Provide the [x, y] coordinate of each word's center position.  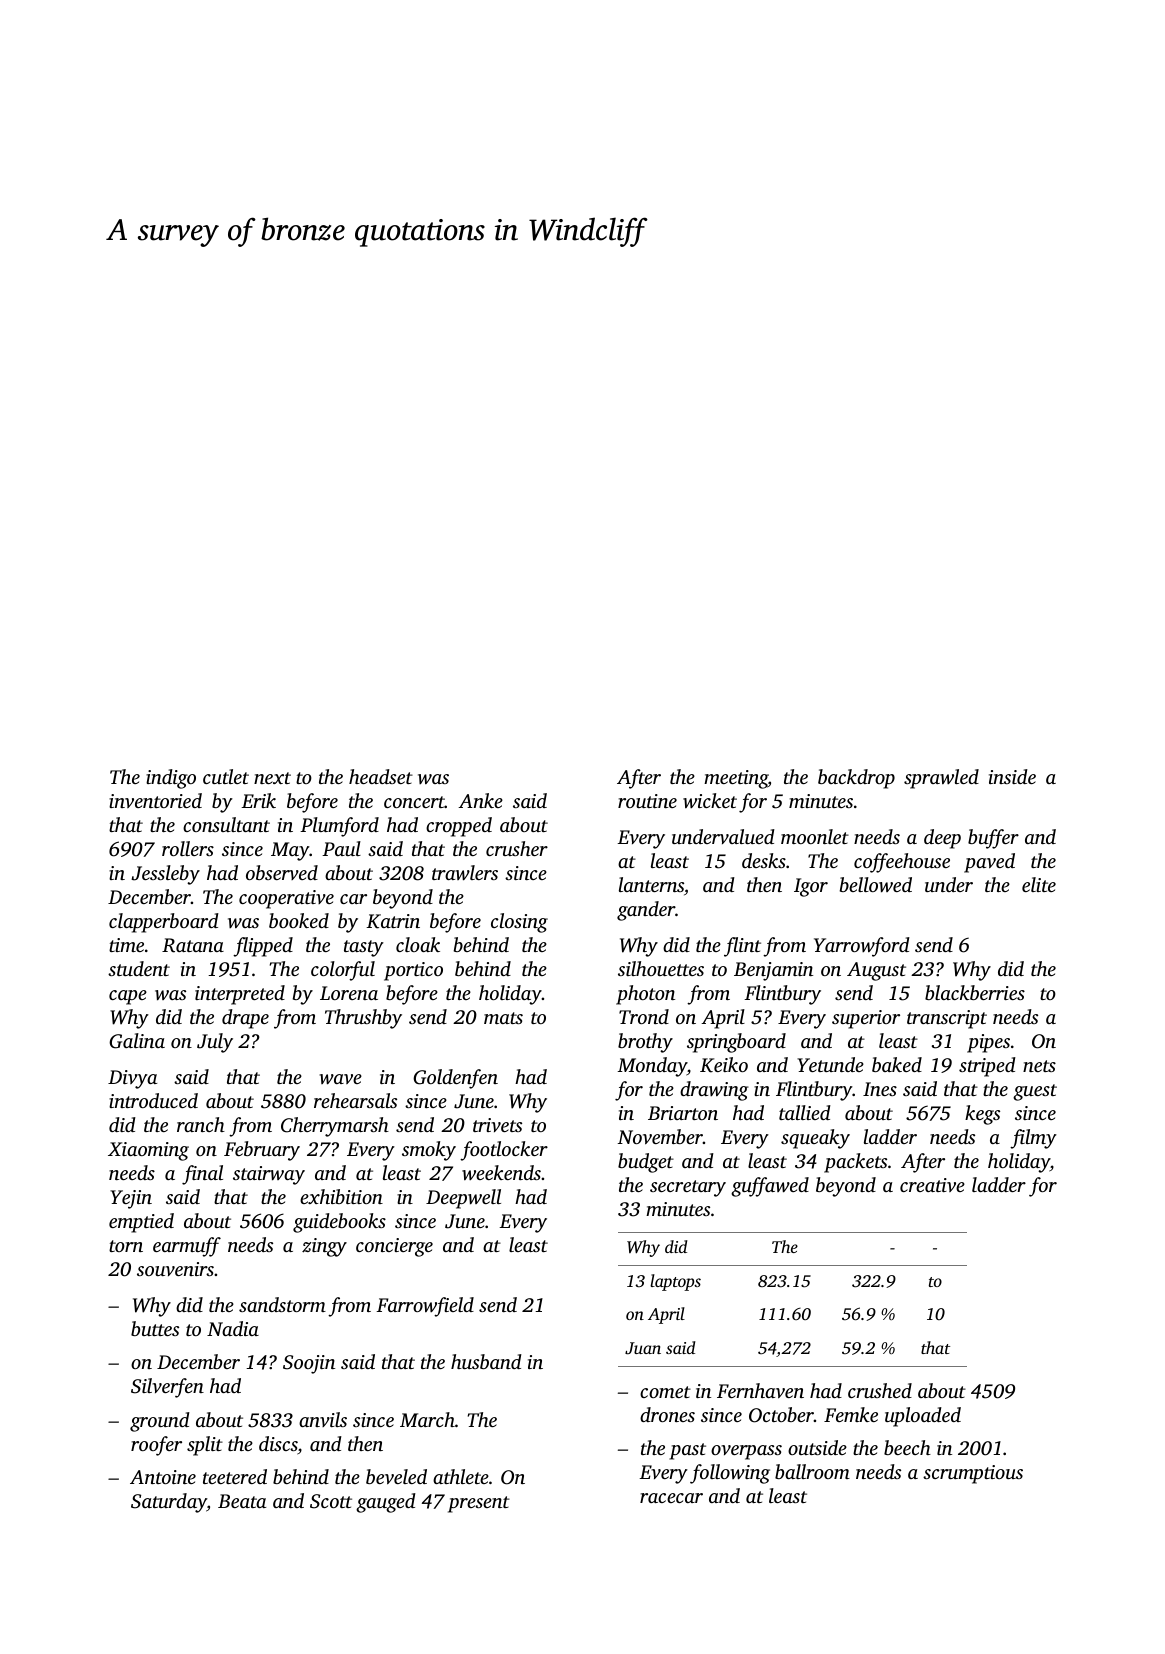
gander [646, 911]
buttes [155, 1328]
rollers [188, 848]
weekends [501, 1172]
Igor [811, 887]
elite [1039, 884]
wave [340, 1079]
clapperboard [164, 923]
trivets [497, 1125]
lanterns [651, 884]
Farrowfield [425, 1307]
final [202, 1175]
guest [1035, 1092]
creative [932, 1185]
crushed [880, 1390]
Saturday [169, 1503]
